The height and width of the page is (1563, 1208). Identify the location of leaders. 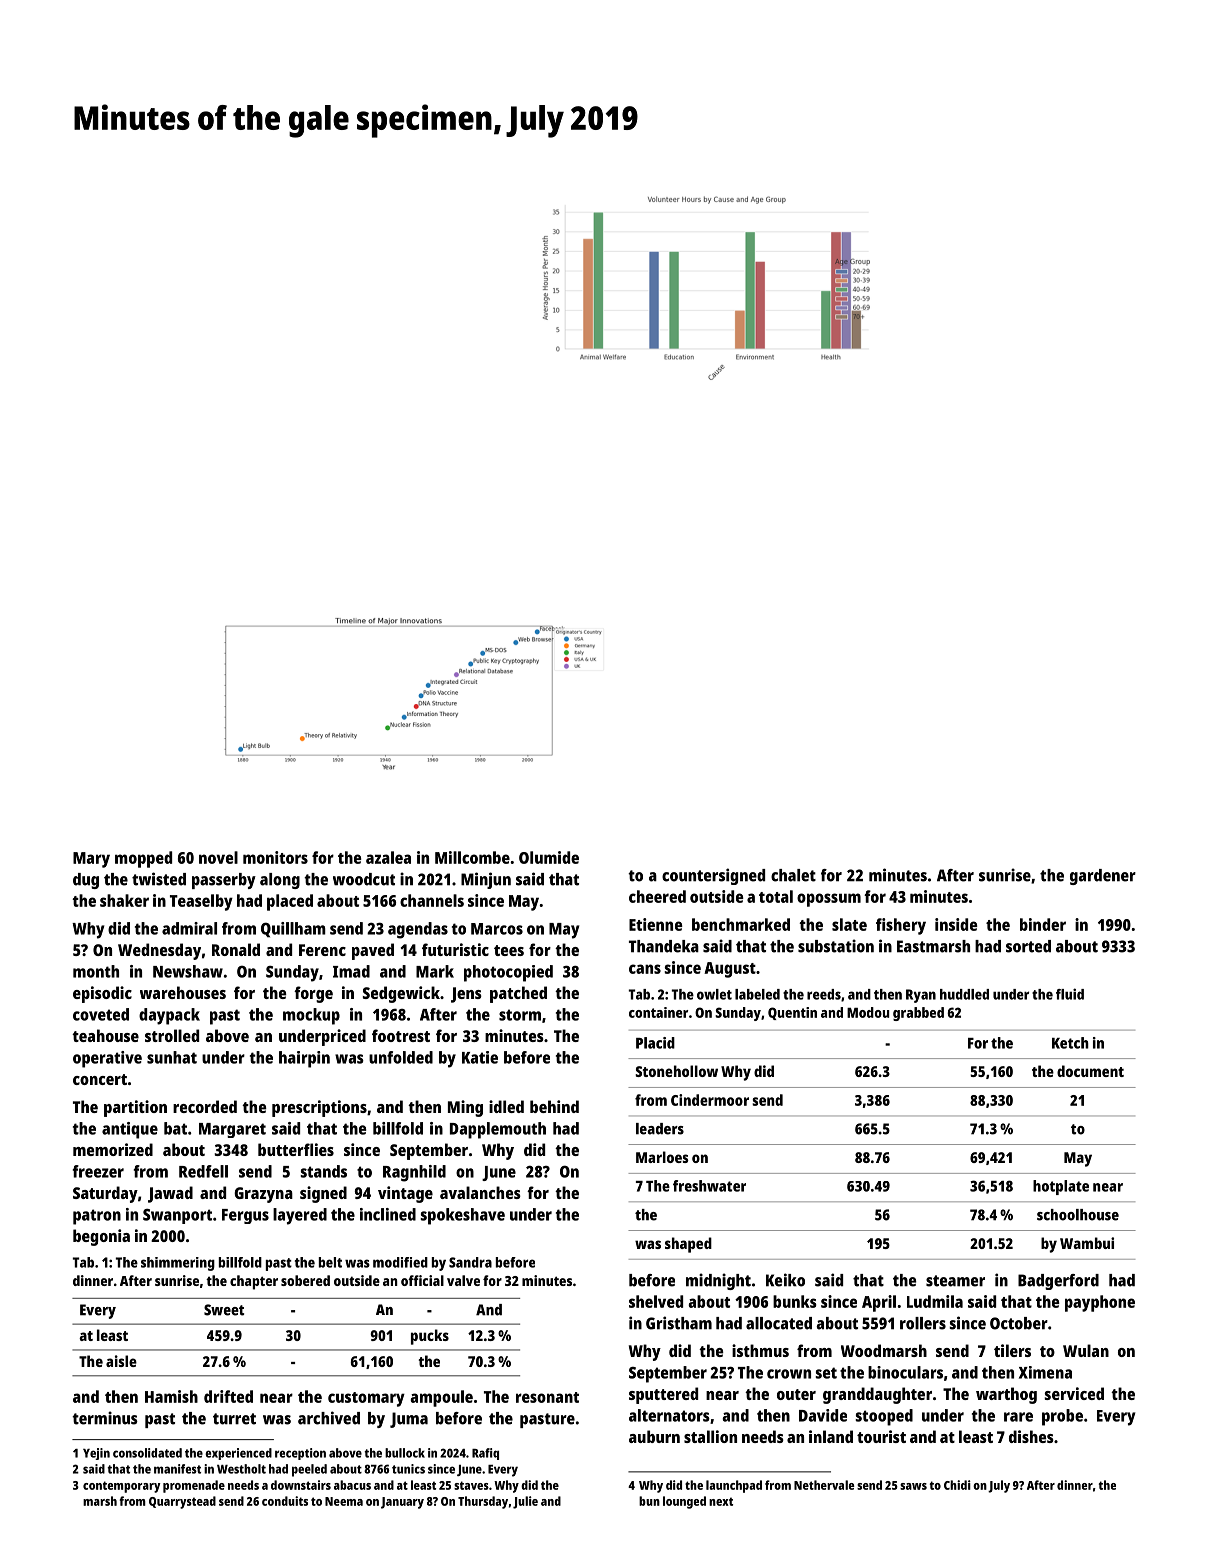
(660, 1129).
